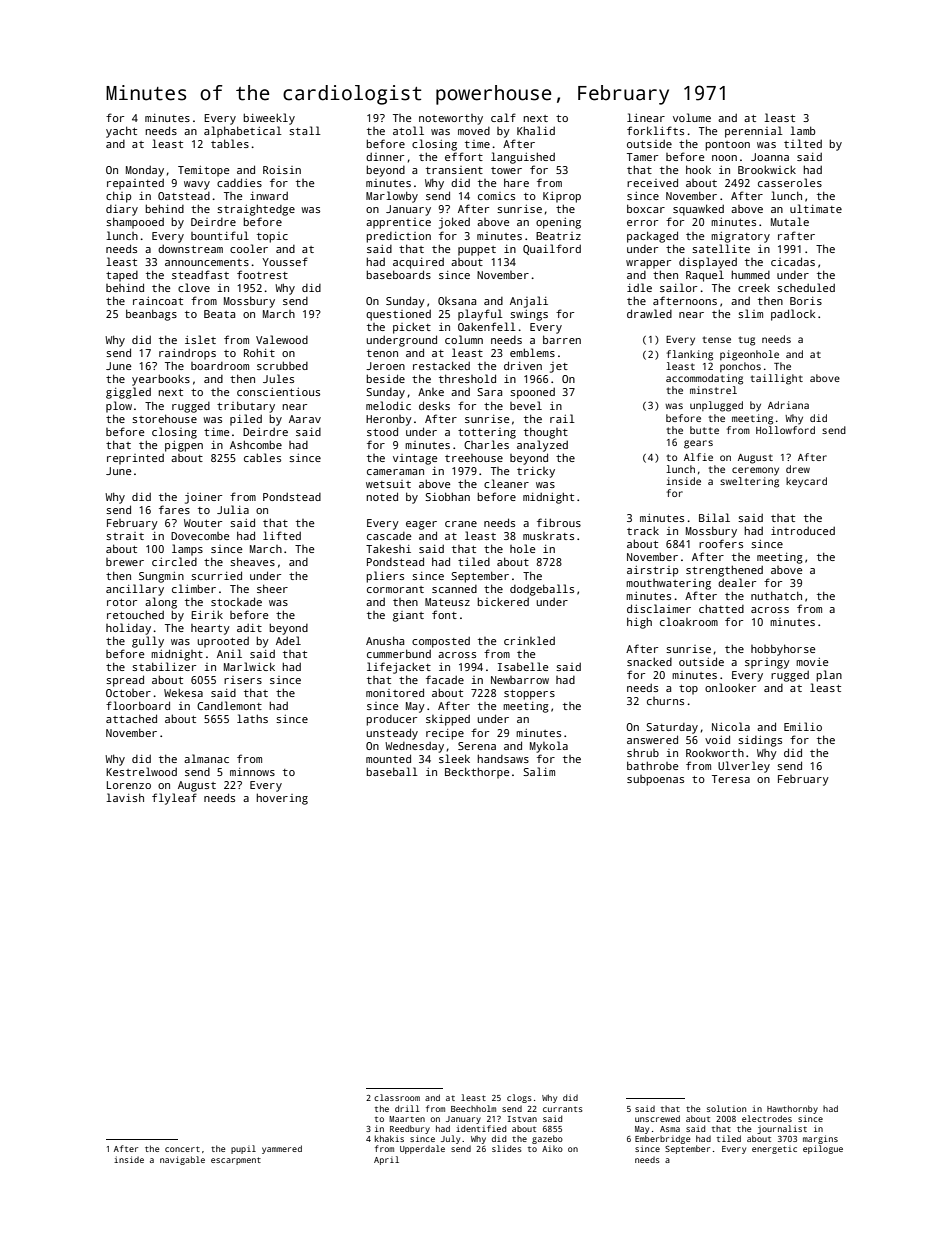 The height and width of the screenshot is (1233, 952). Describe the element at coordinates (129, 785) in the screenshot. I see `Lorenzo` at that location.
